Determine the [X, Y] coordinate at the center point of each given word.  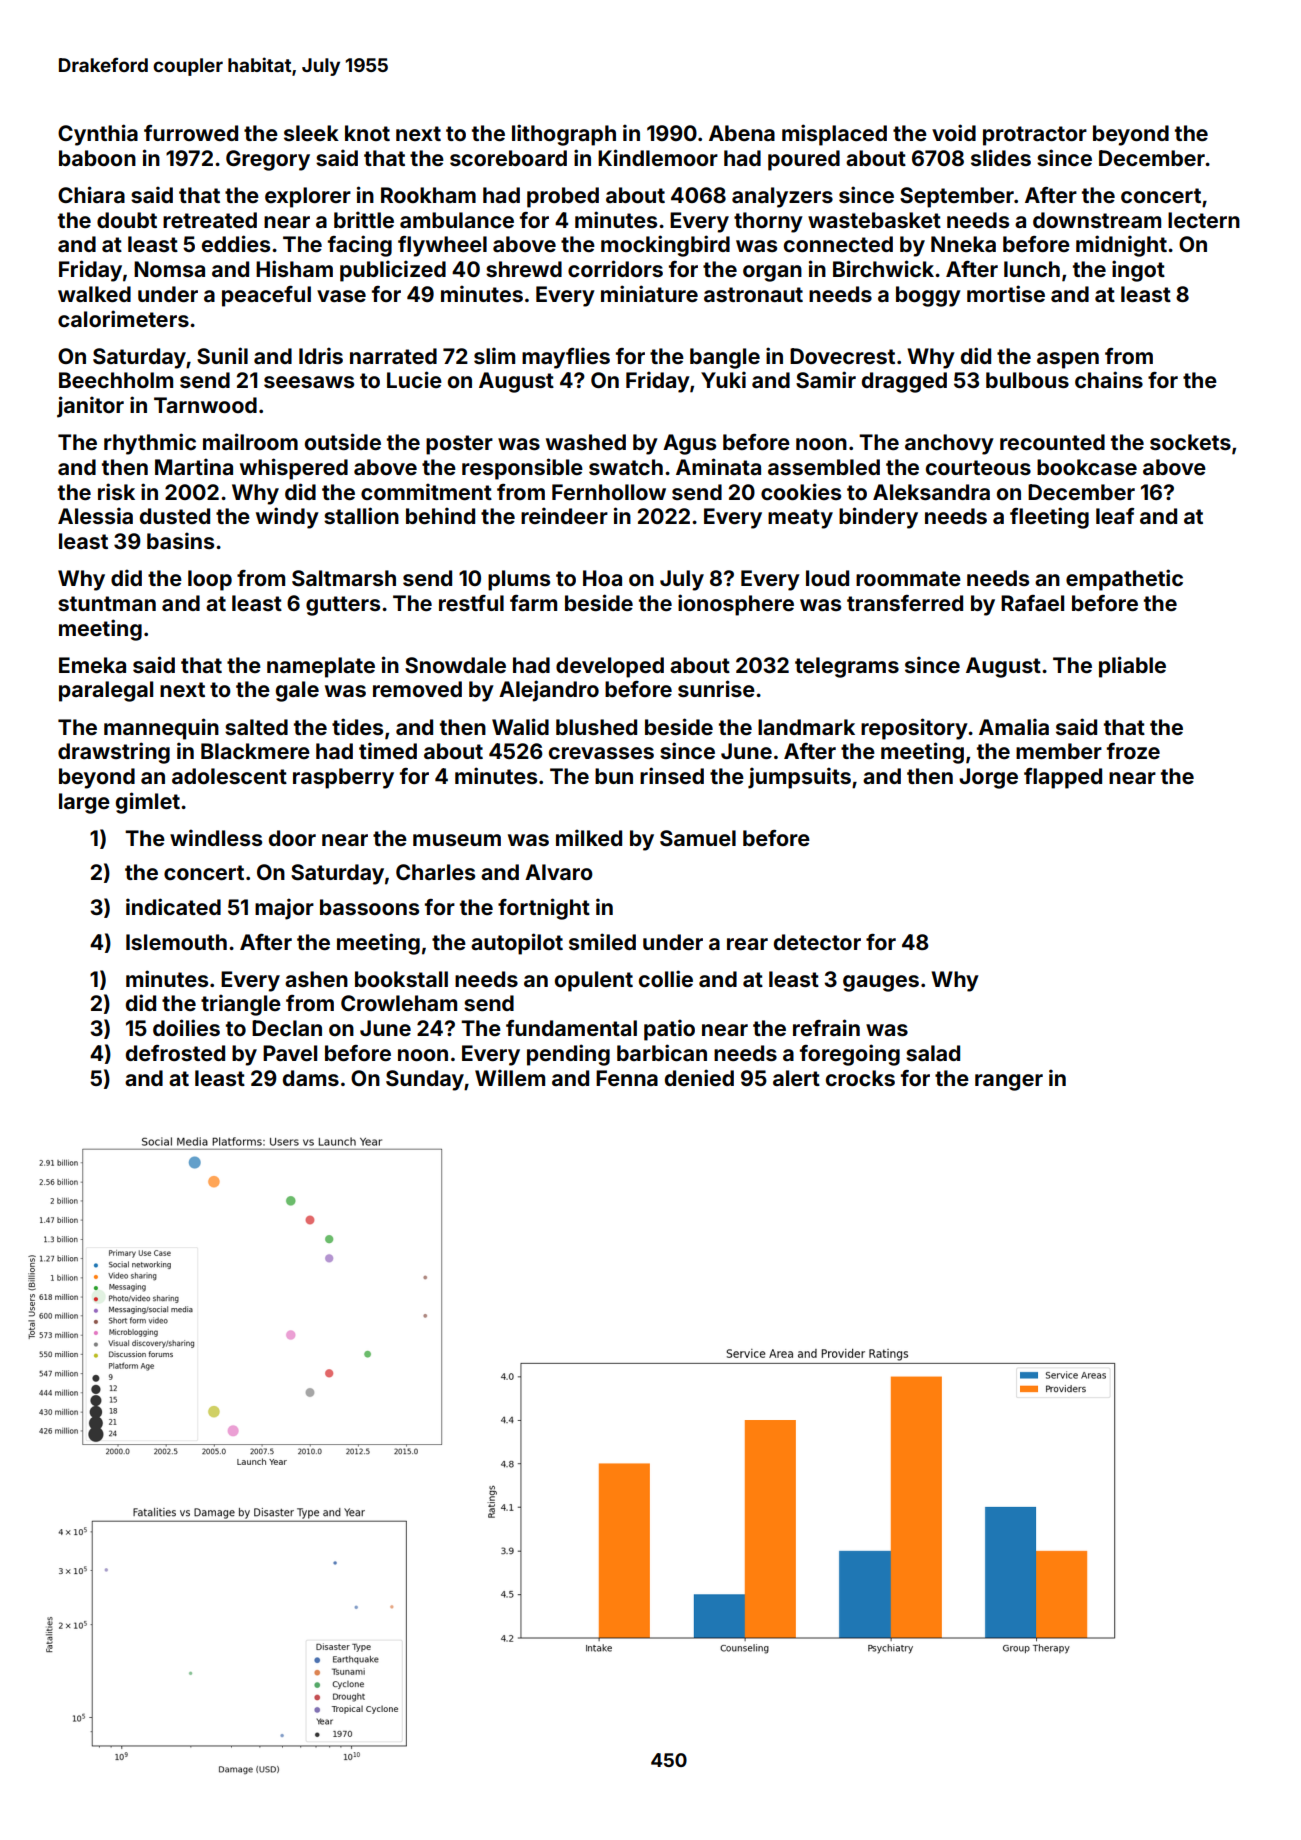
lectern [1204, 220]
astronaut [753, 294]
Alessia [95, 515]
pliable [1132, 667]
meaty [800, 519]
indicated [173, 906]
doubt [127, 220]
